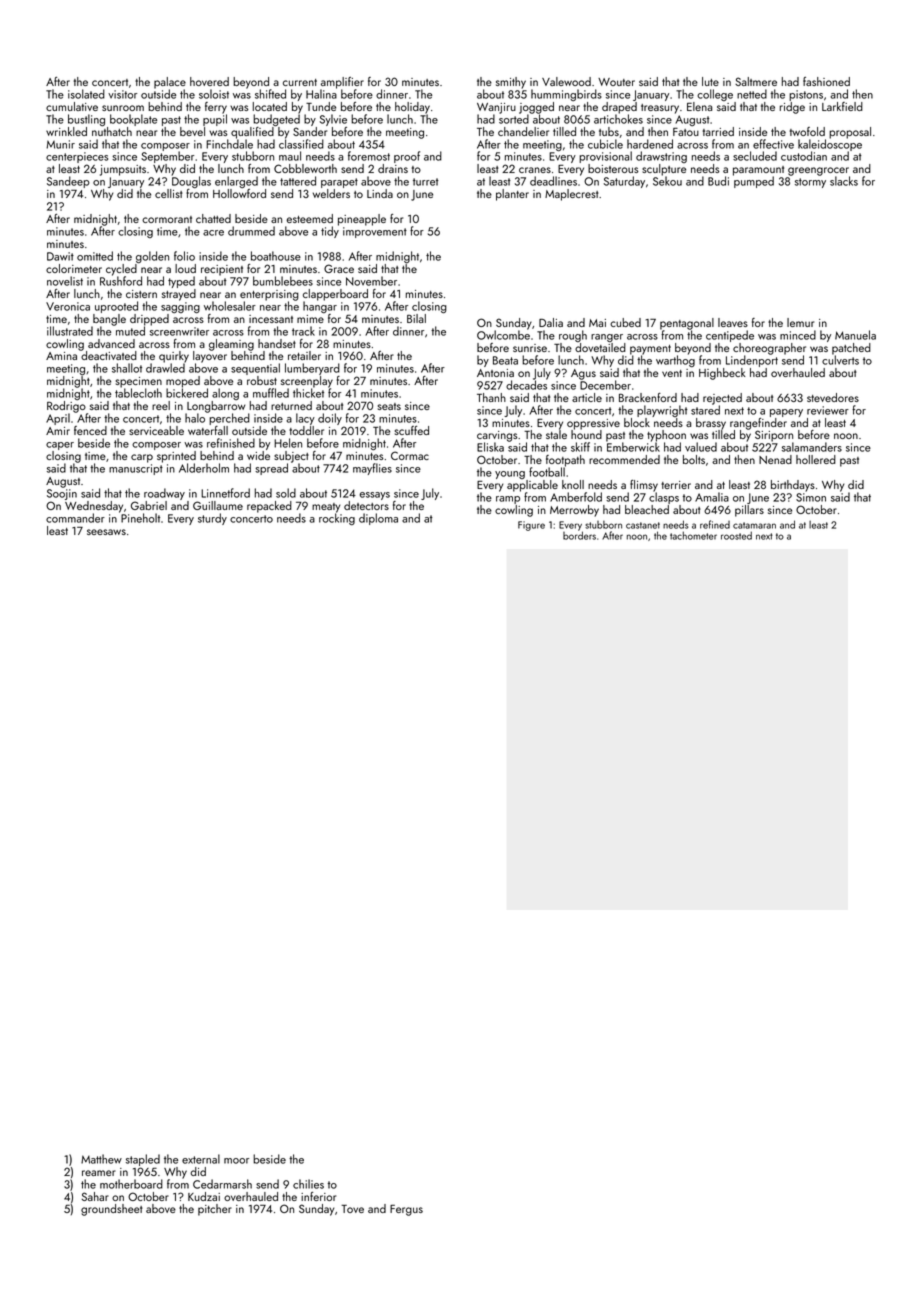 The width and height of the screenshot is (924, 1308). I want to click on typed, so click(181, 282).
